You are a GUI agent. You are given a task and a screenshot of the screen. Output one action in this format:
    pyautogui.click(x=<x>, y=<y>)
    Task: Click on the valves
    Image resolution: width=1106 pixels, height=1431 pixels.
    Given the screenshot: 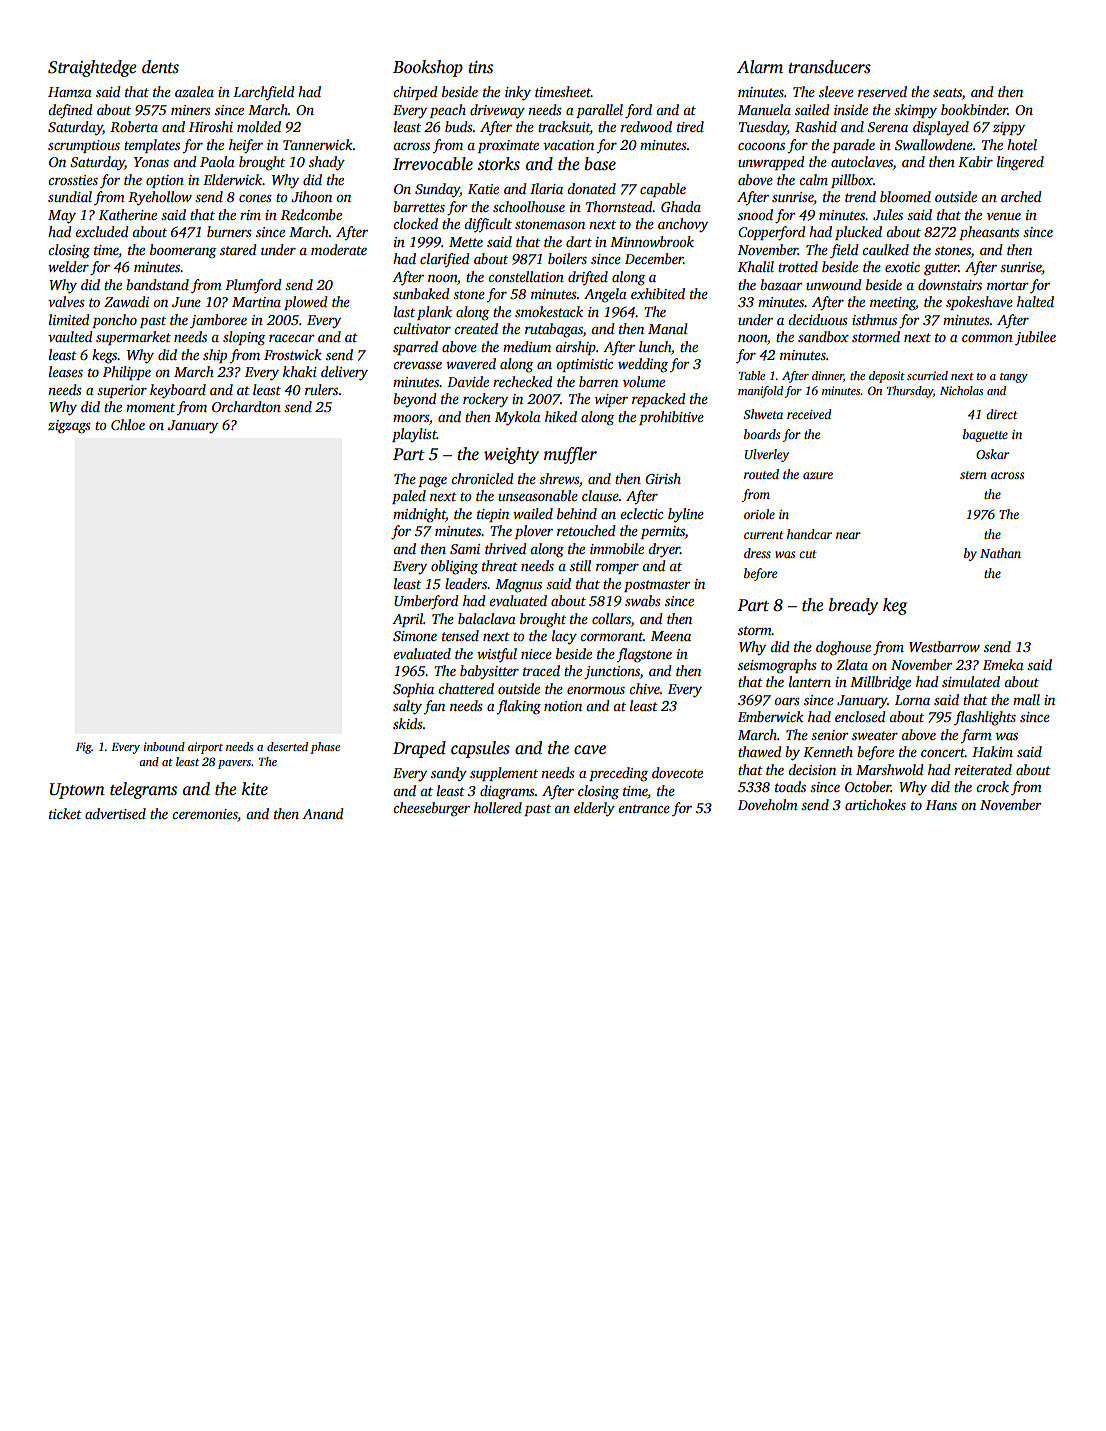 What is the action you would take?
    pyautogui.click(x=66, y=301)
